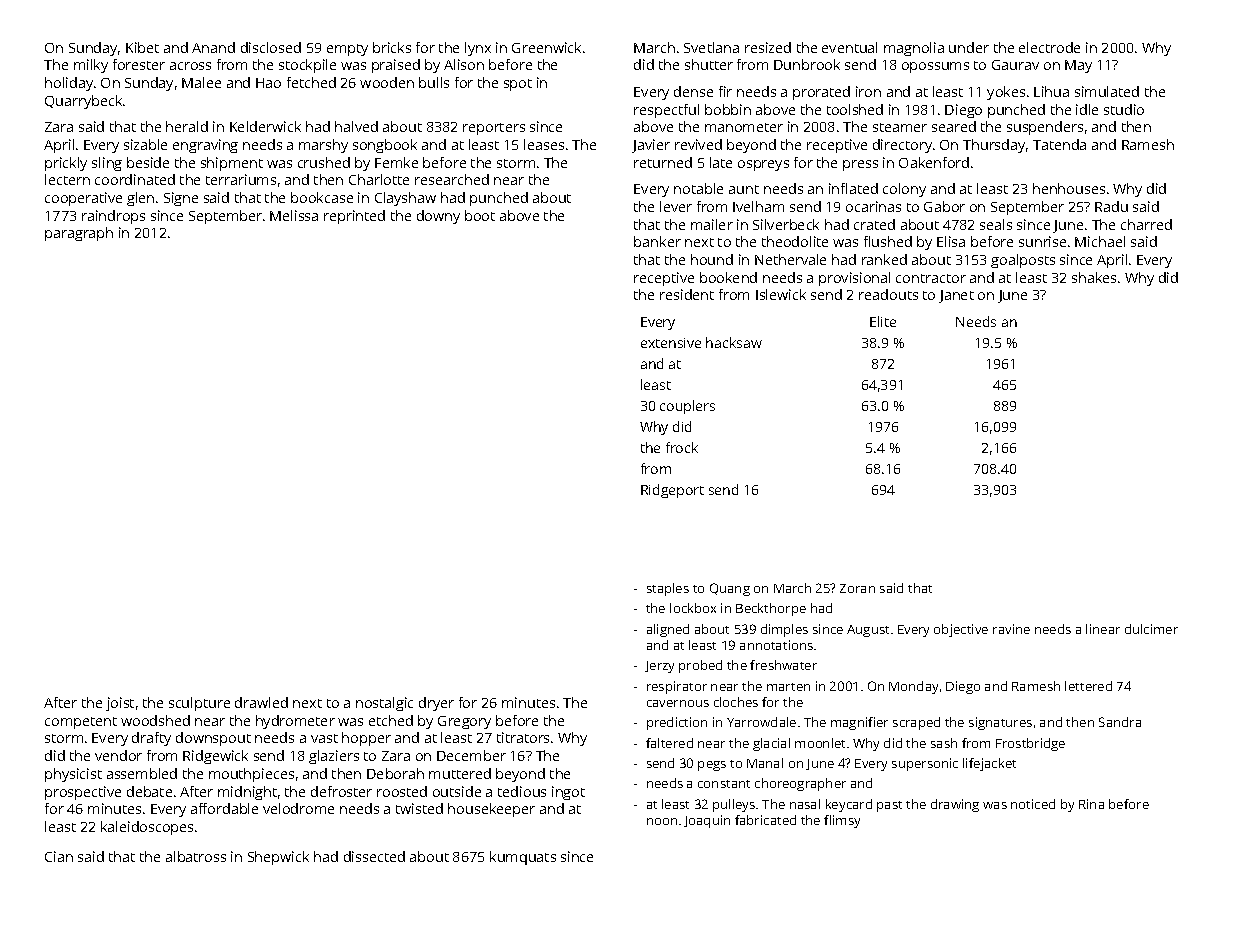  What do you see at coordinates (687, 407) in the screenshot?
I see `couplers` at bounding box center [687, 407].
